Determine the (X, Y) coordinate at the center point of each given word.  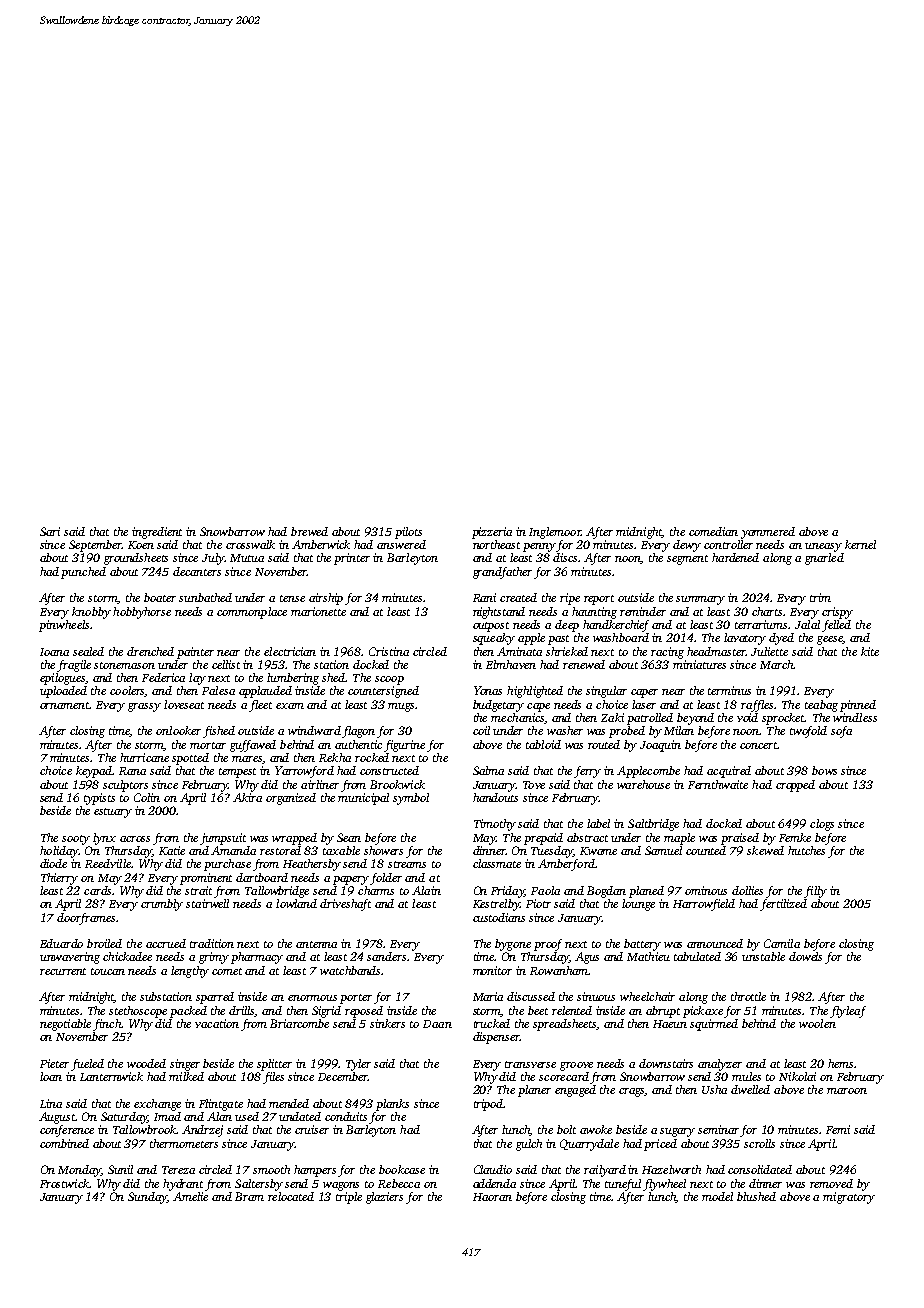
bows (824, 770)
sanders (386, 956)
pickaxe (703, 1012)
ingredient (157, 533)
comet (227, 971)
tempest (237, 773)
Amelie (190, 1196)
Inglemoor (555, 533)
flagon (358, 732)
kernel (860, 544)
